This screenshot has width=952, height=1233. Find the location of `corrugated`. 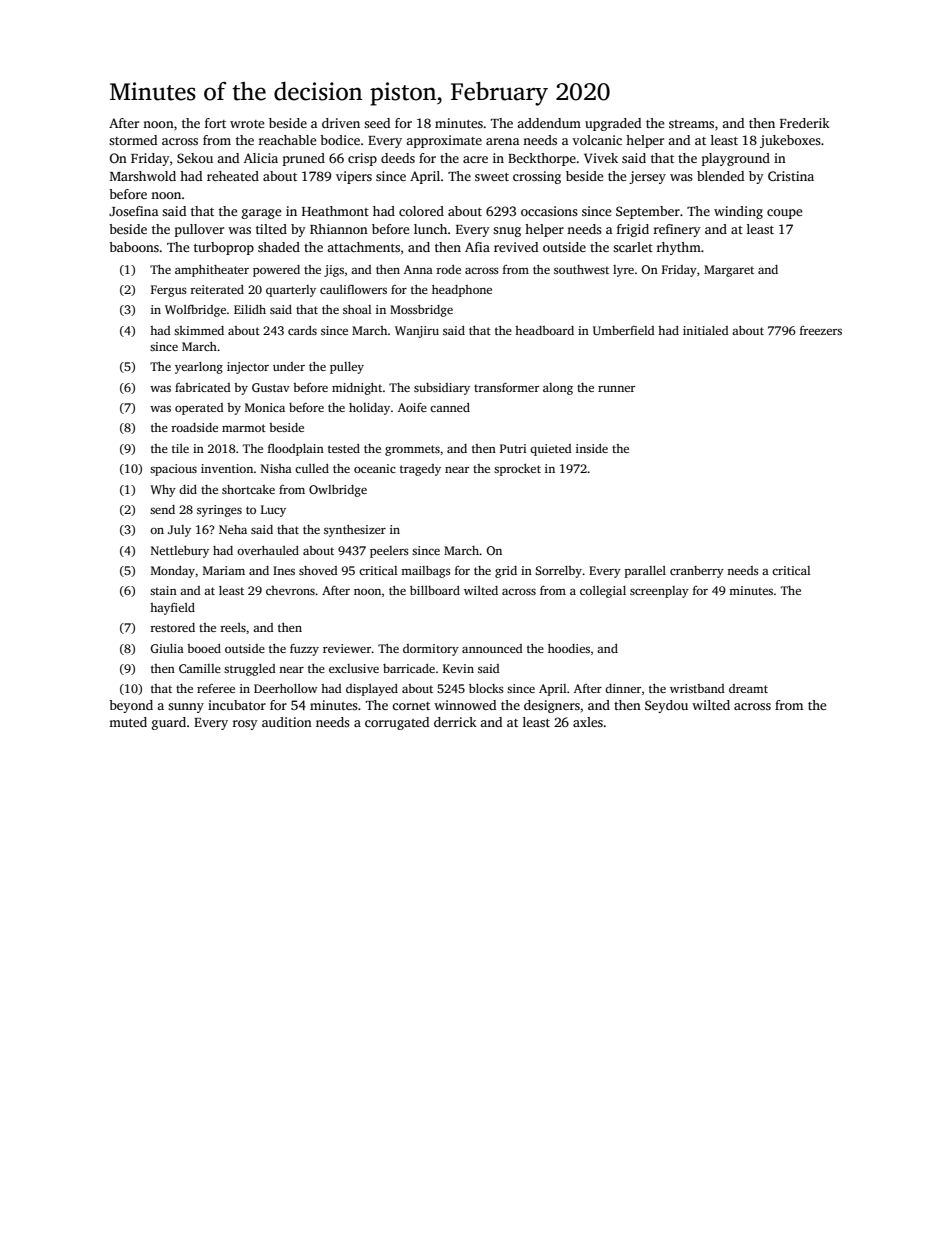

corrugated is located at coordinates (397, 723).
